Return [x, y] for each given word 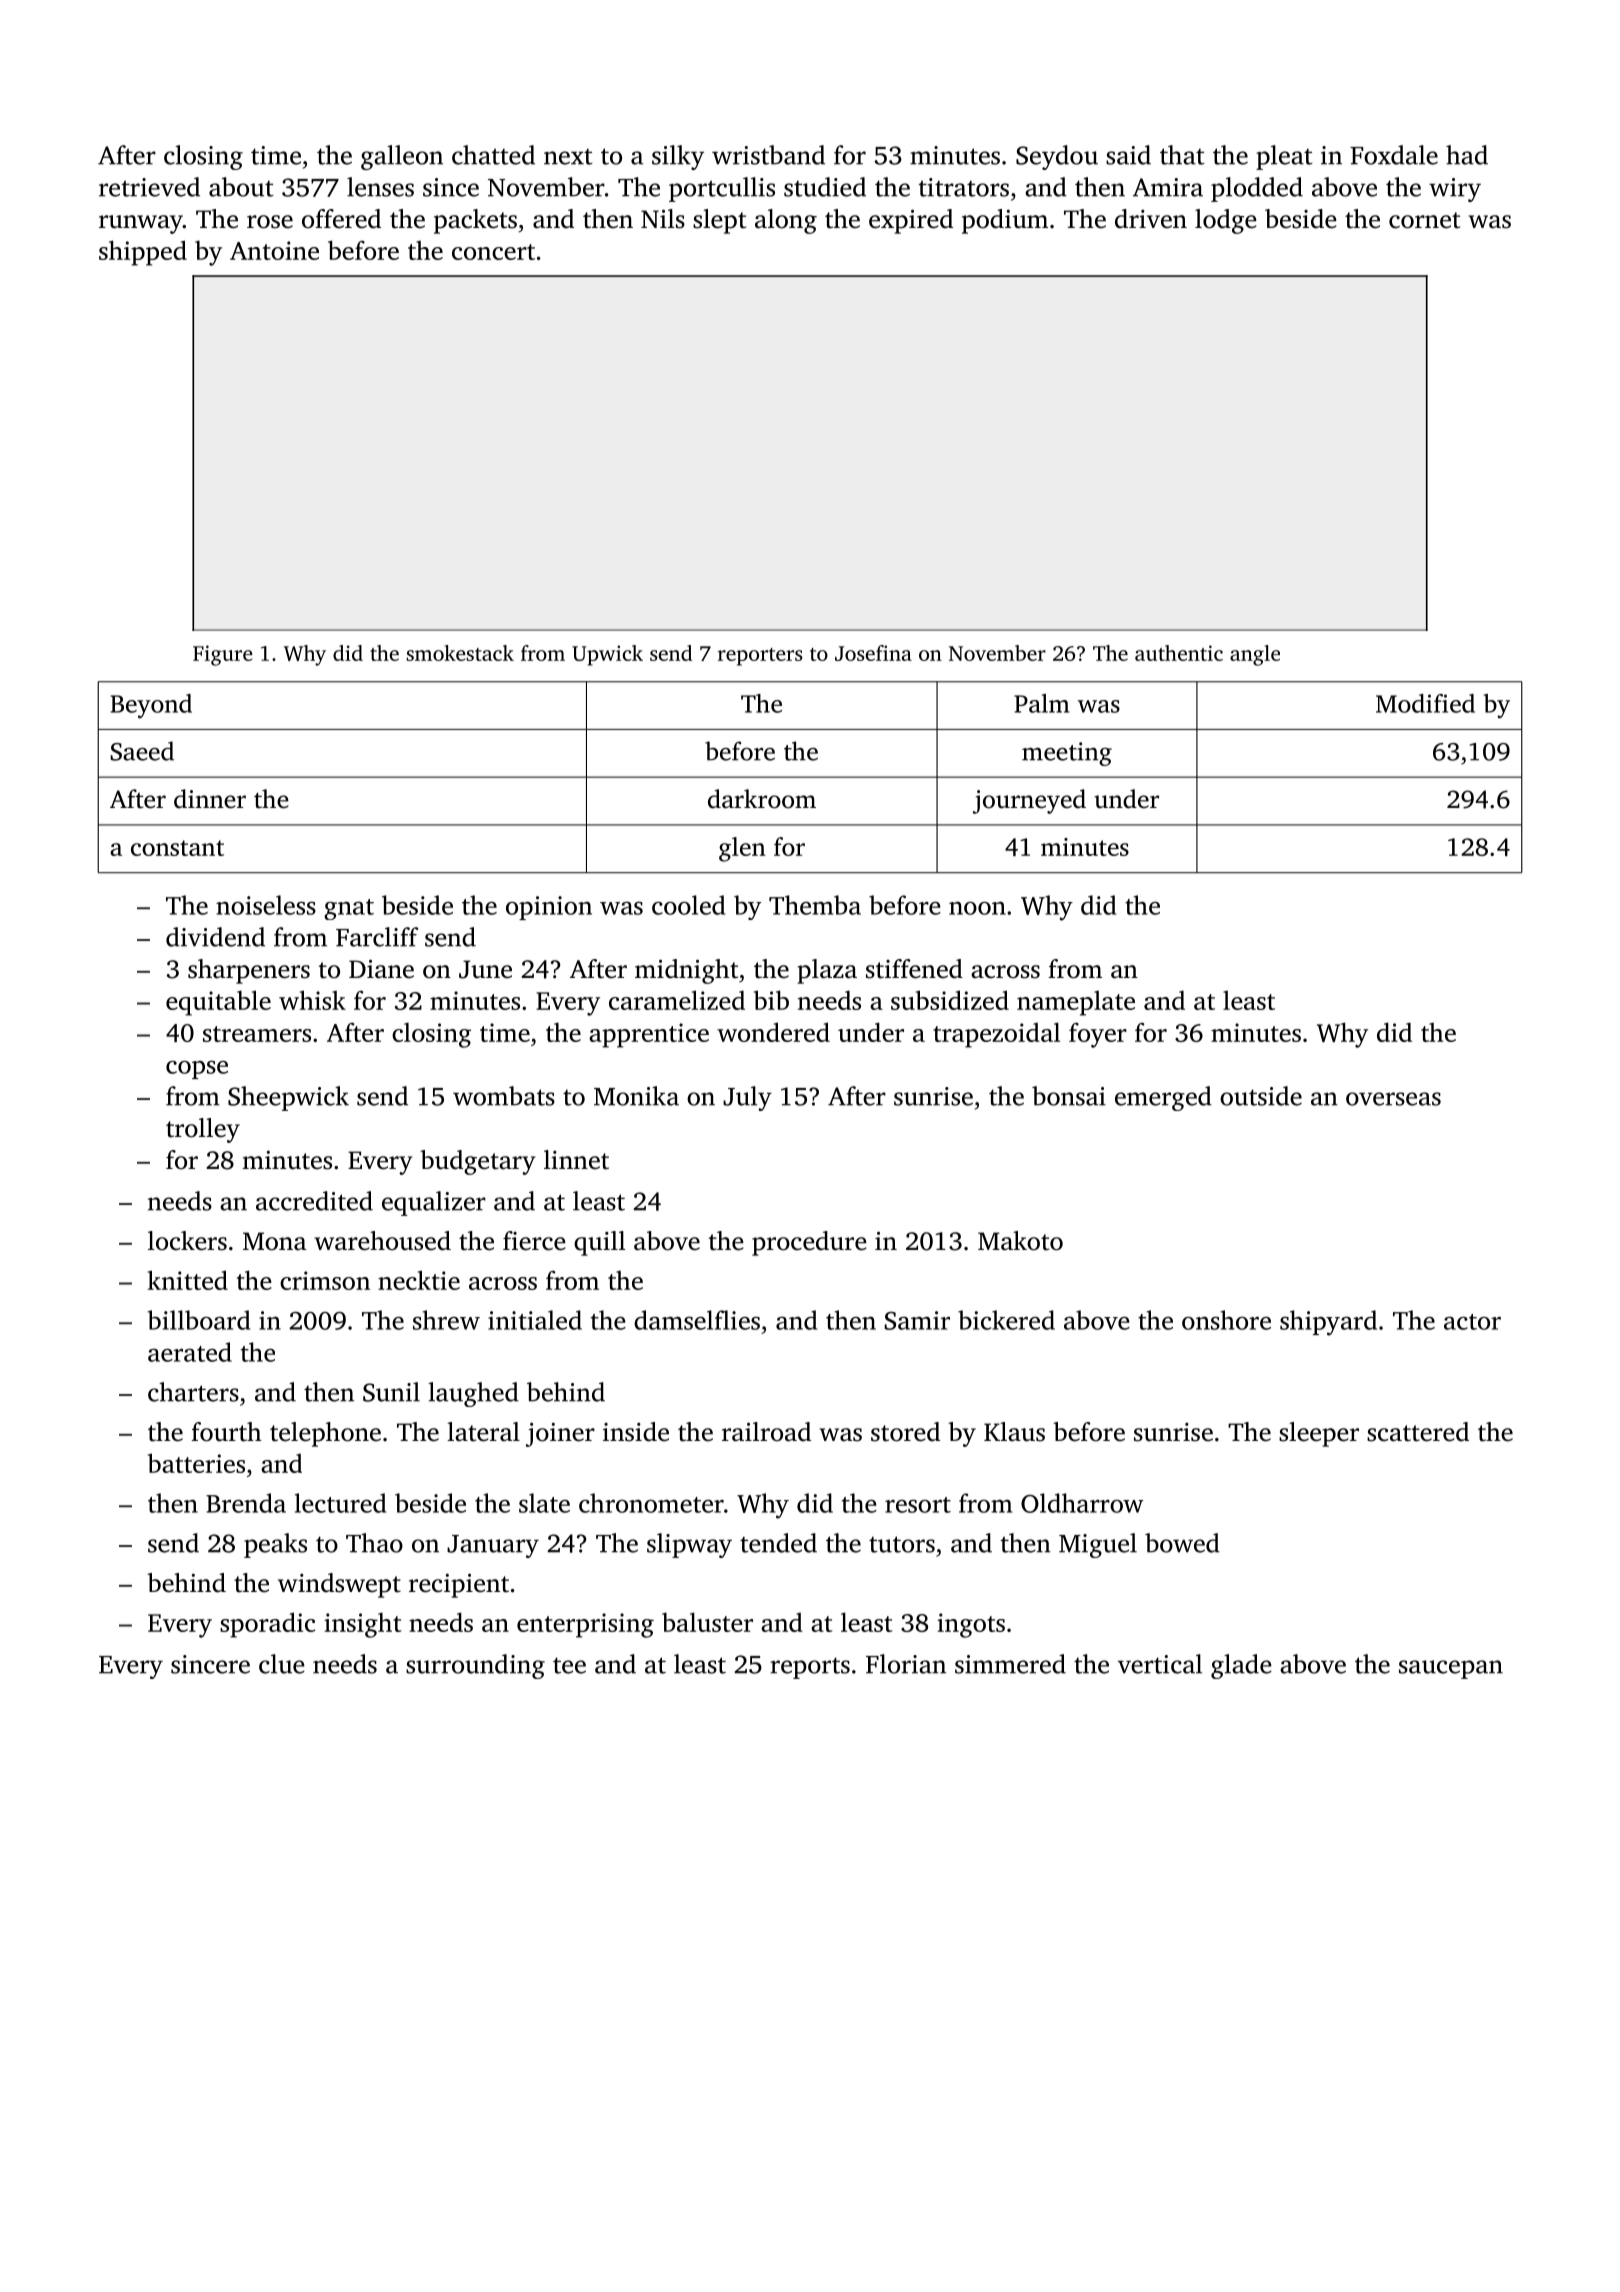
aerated [190, 1352]
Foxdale [1394, 155]
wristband [768, 155]
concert [493, 252]
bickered [1006, 1320]
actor [1472, 1322]
